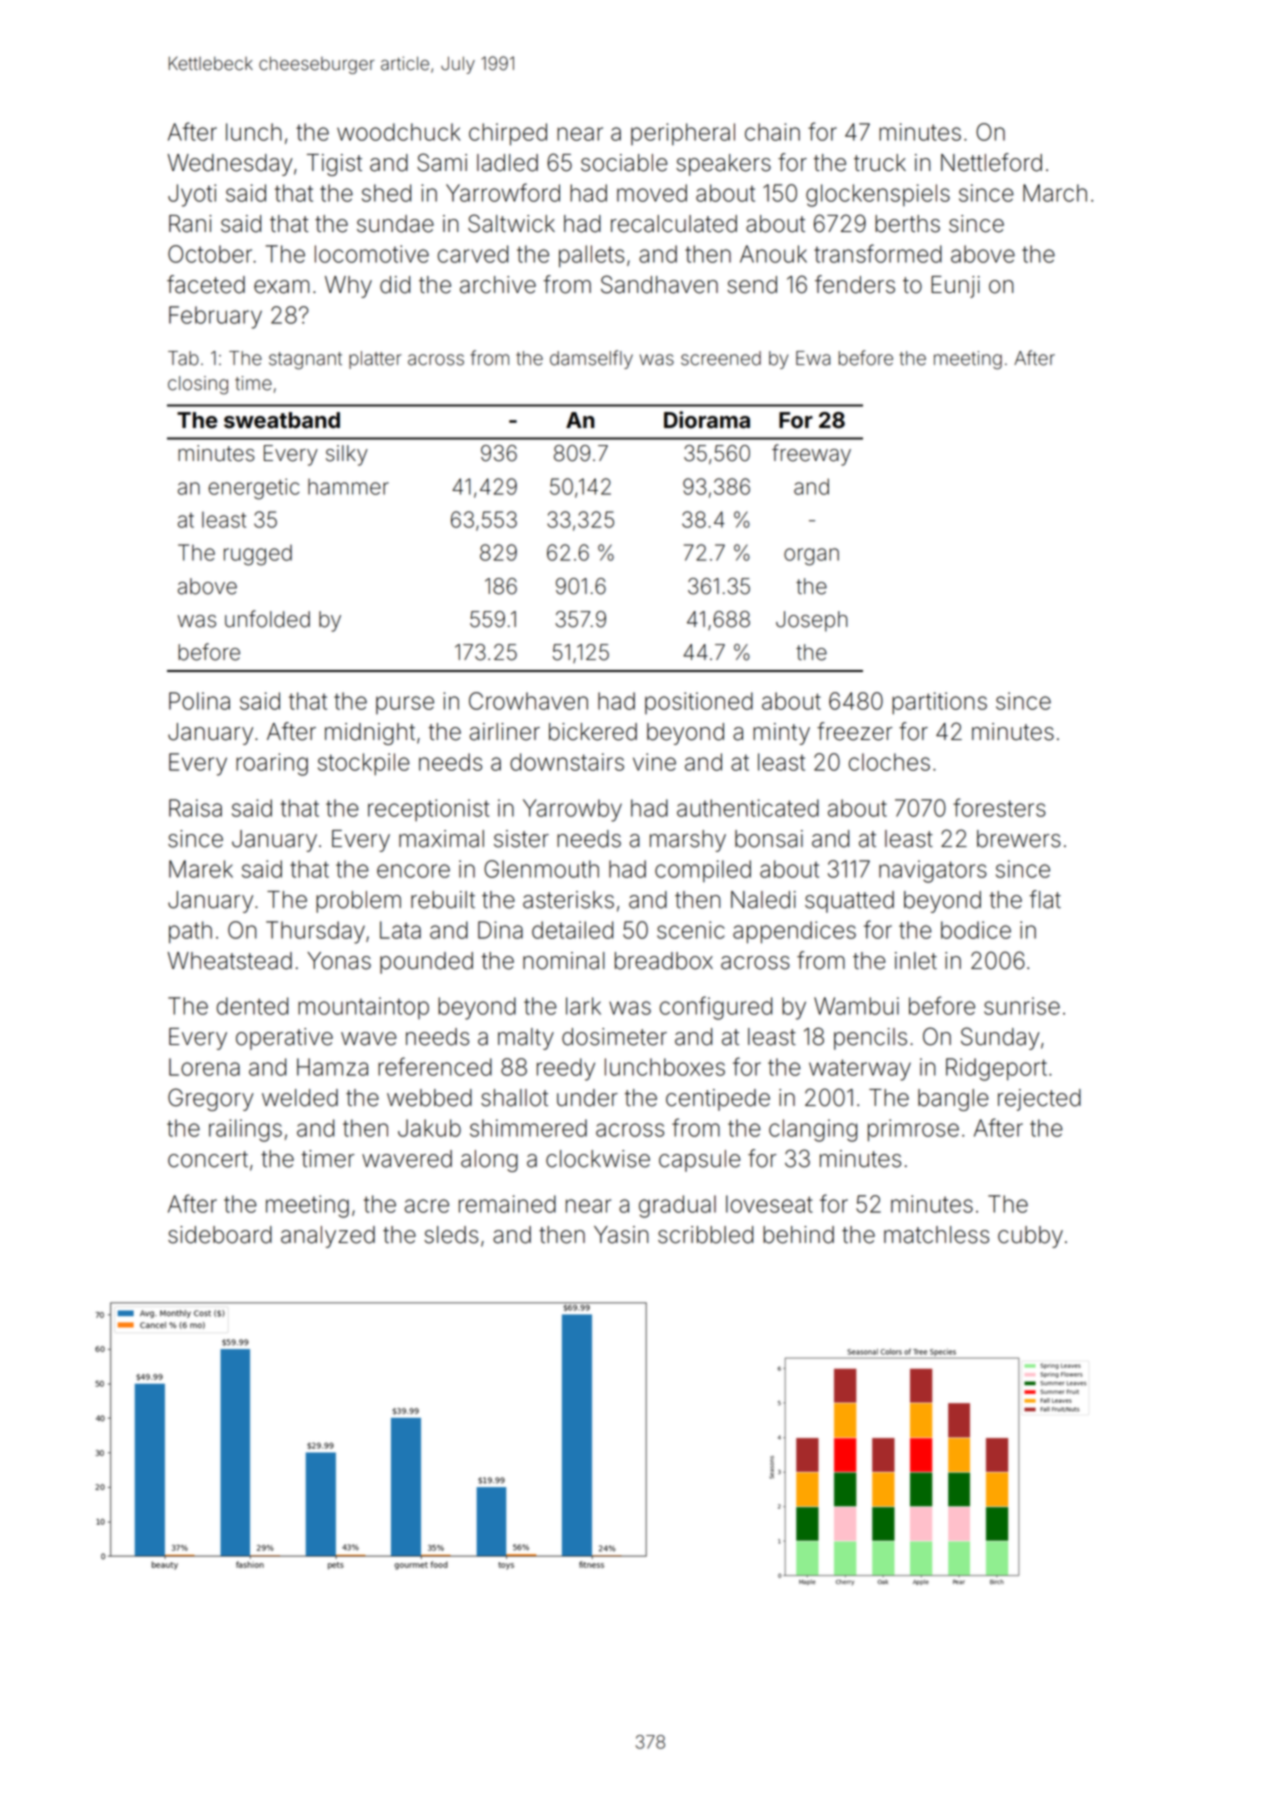  I want to click on Wambui, so click(856, 1006).
